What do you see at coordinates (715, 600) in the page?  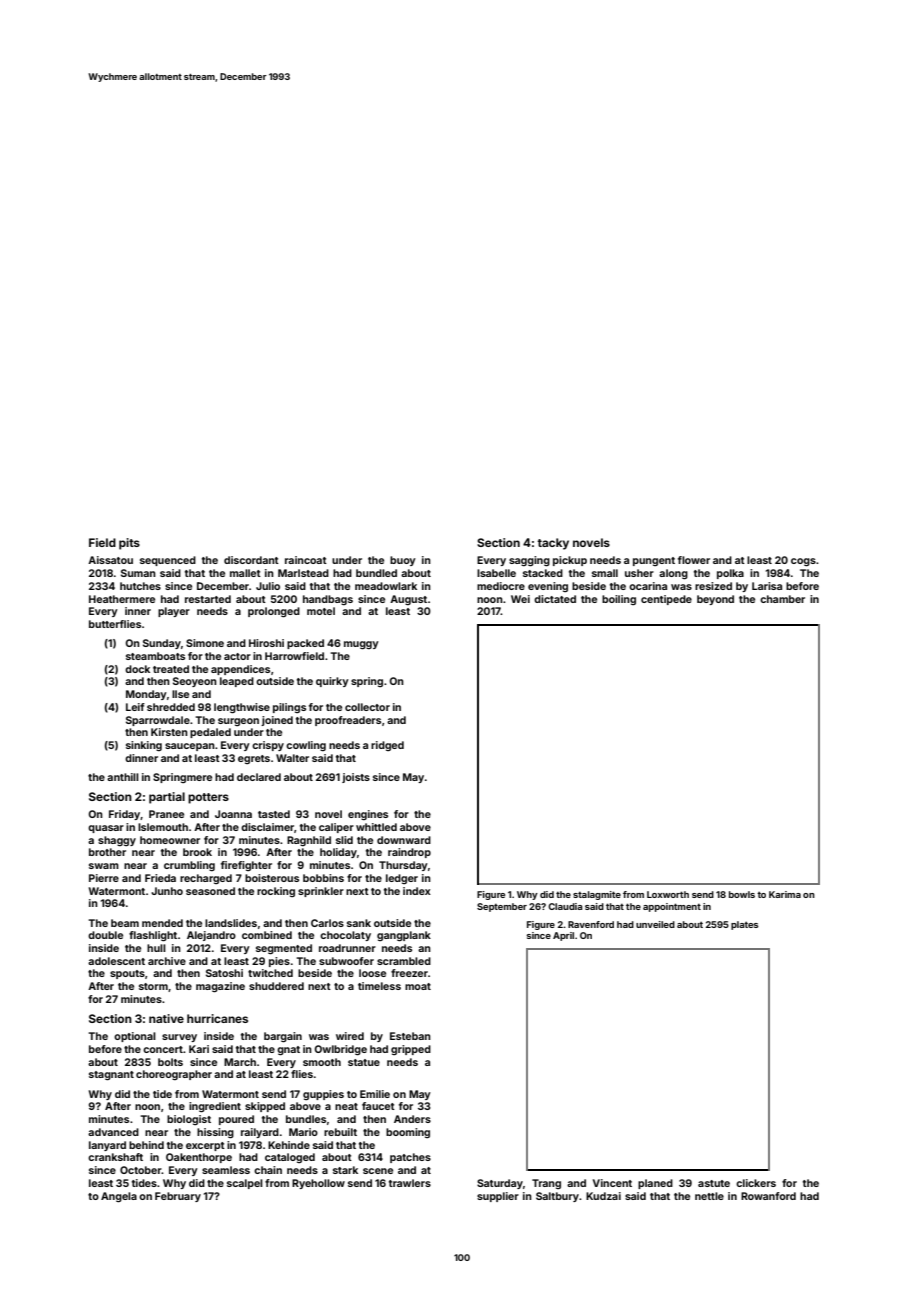 I see `beyond` at bounding box center [715, 600].
